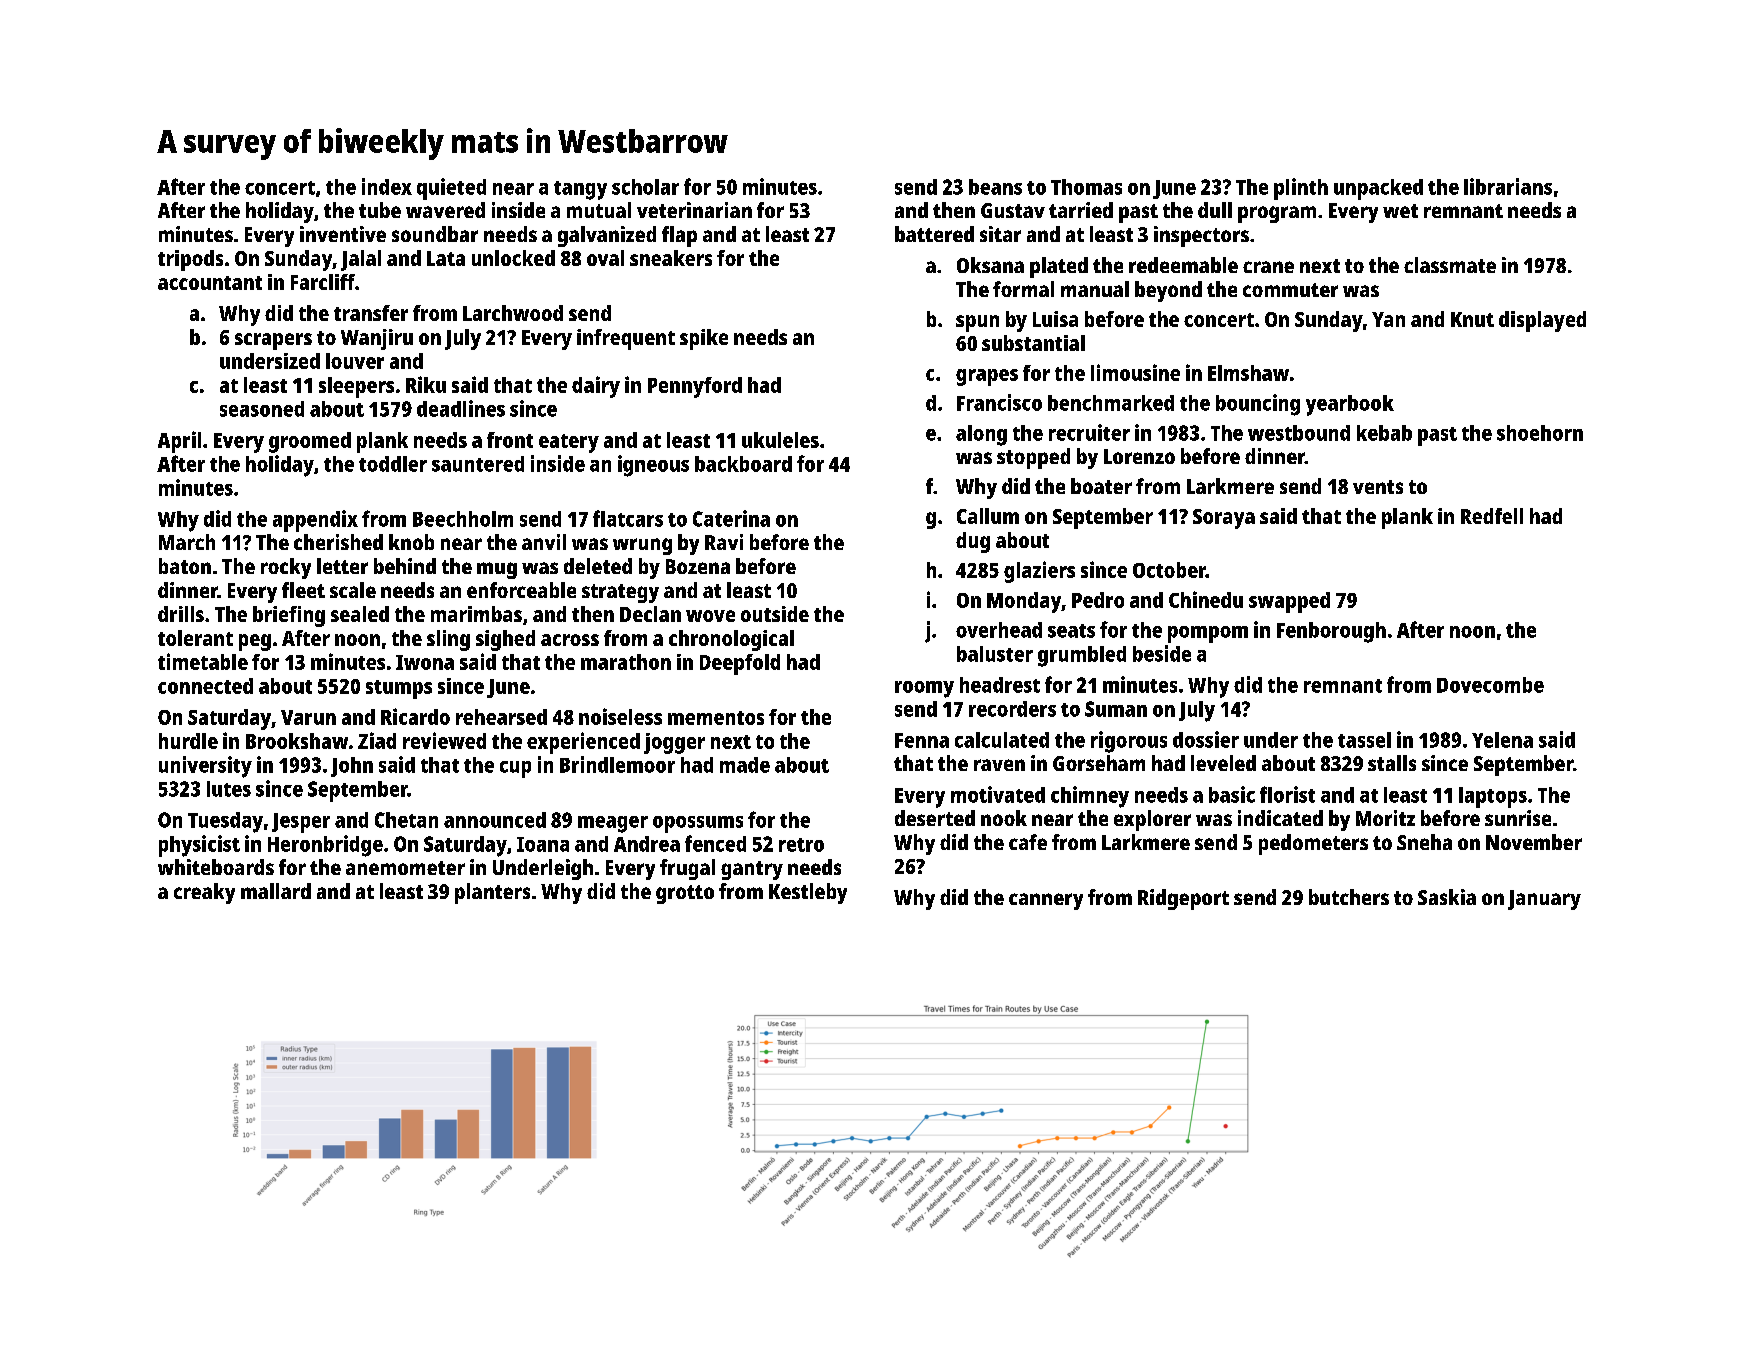 This page has height=1350, width=1746. What do you see at coordinates (1540, 433) in the page?
I see `shoehorn` at bounding box center [1540, 433].
